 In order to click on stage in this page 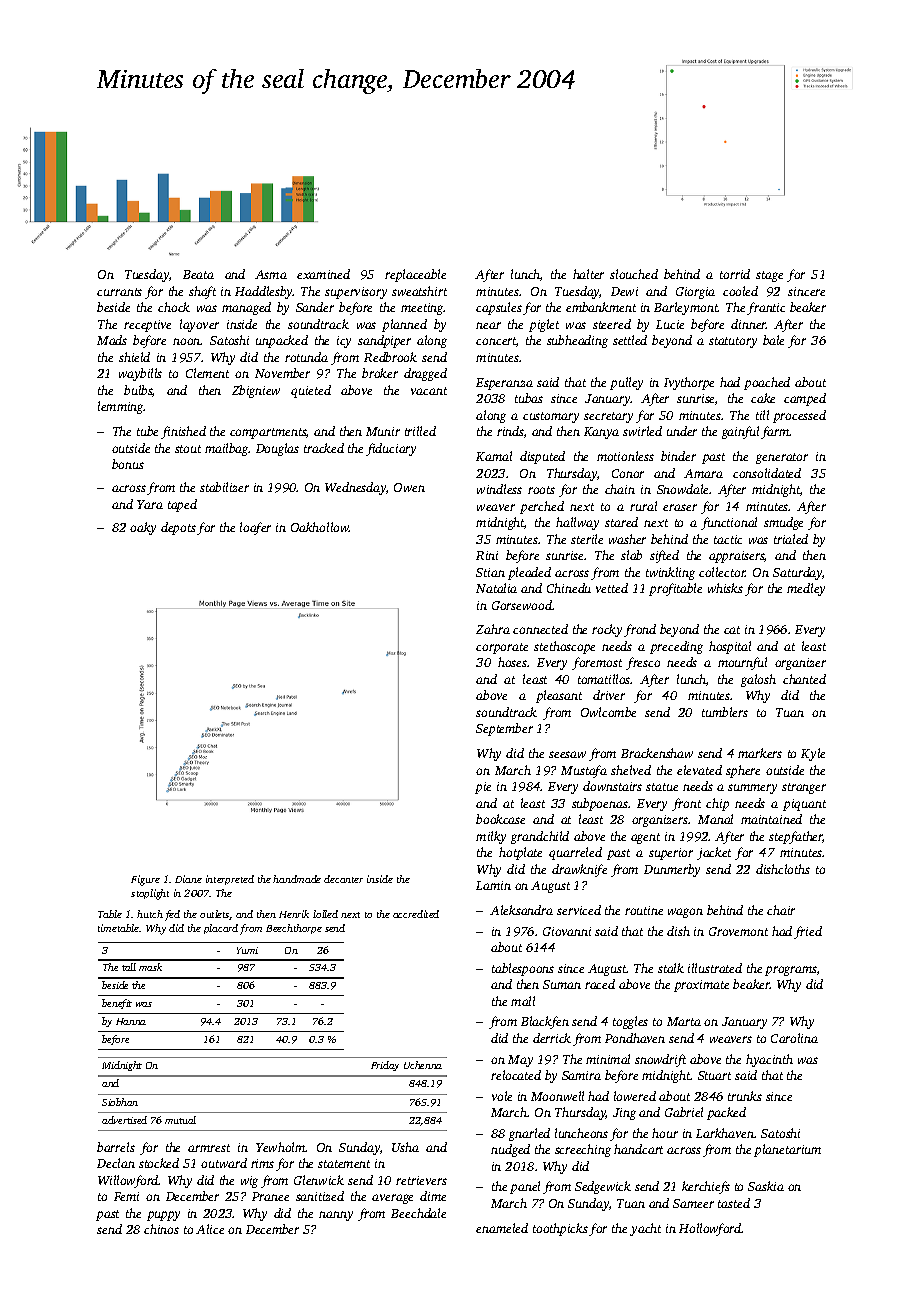, I will do `click(769, 276)`.
